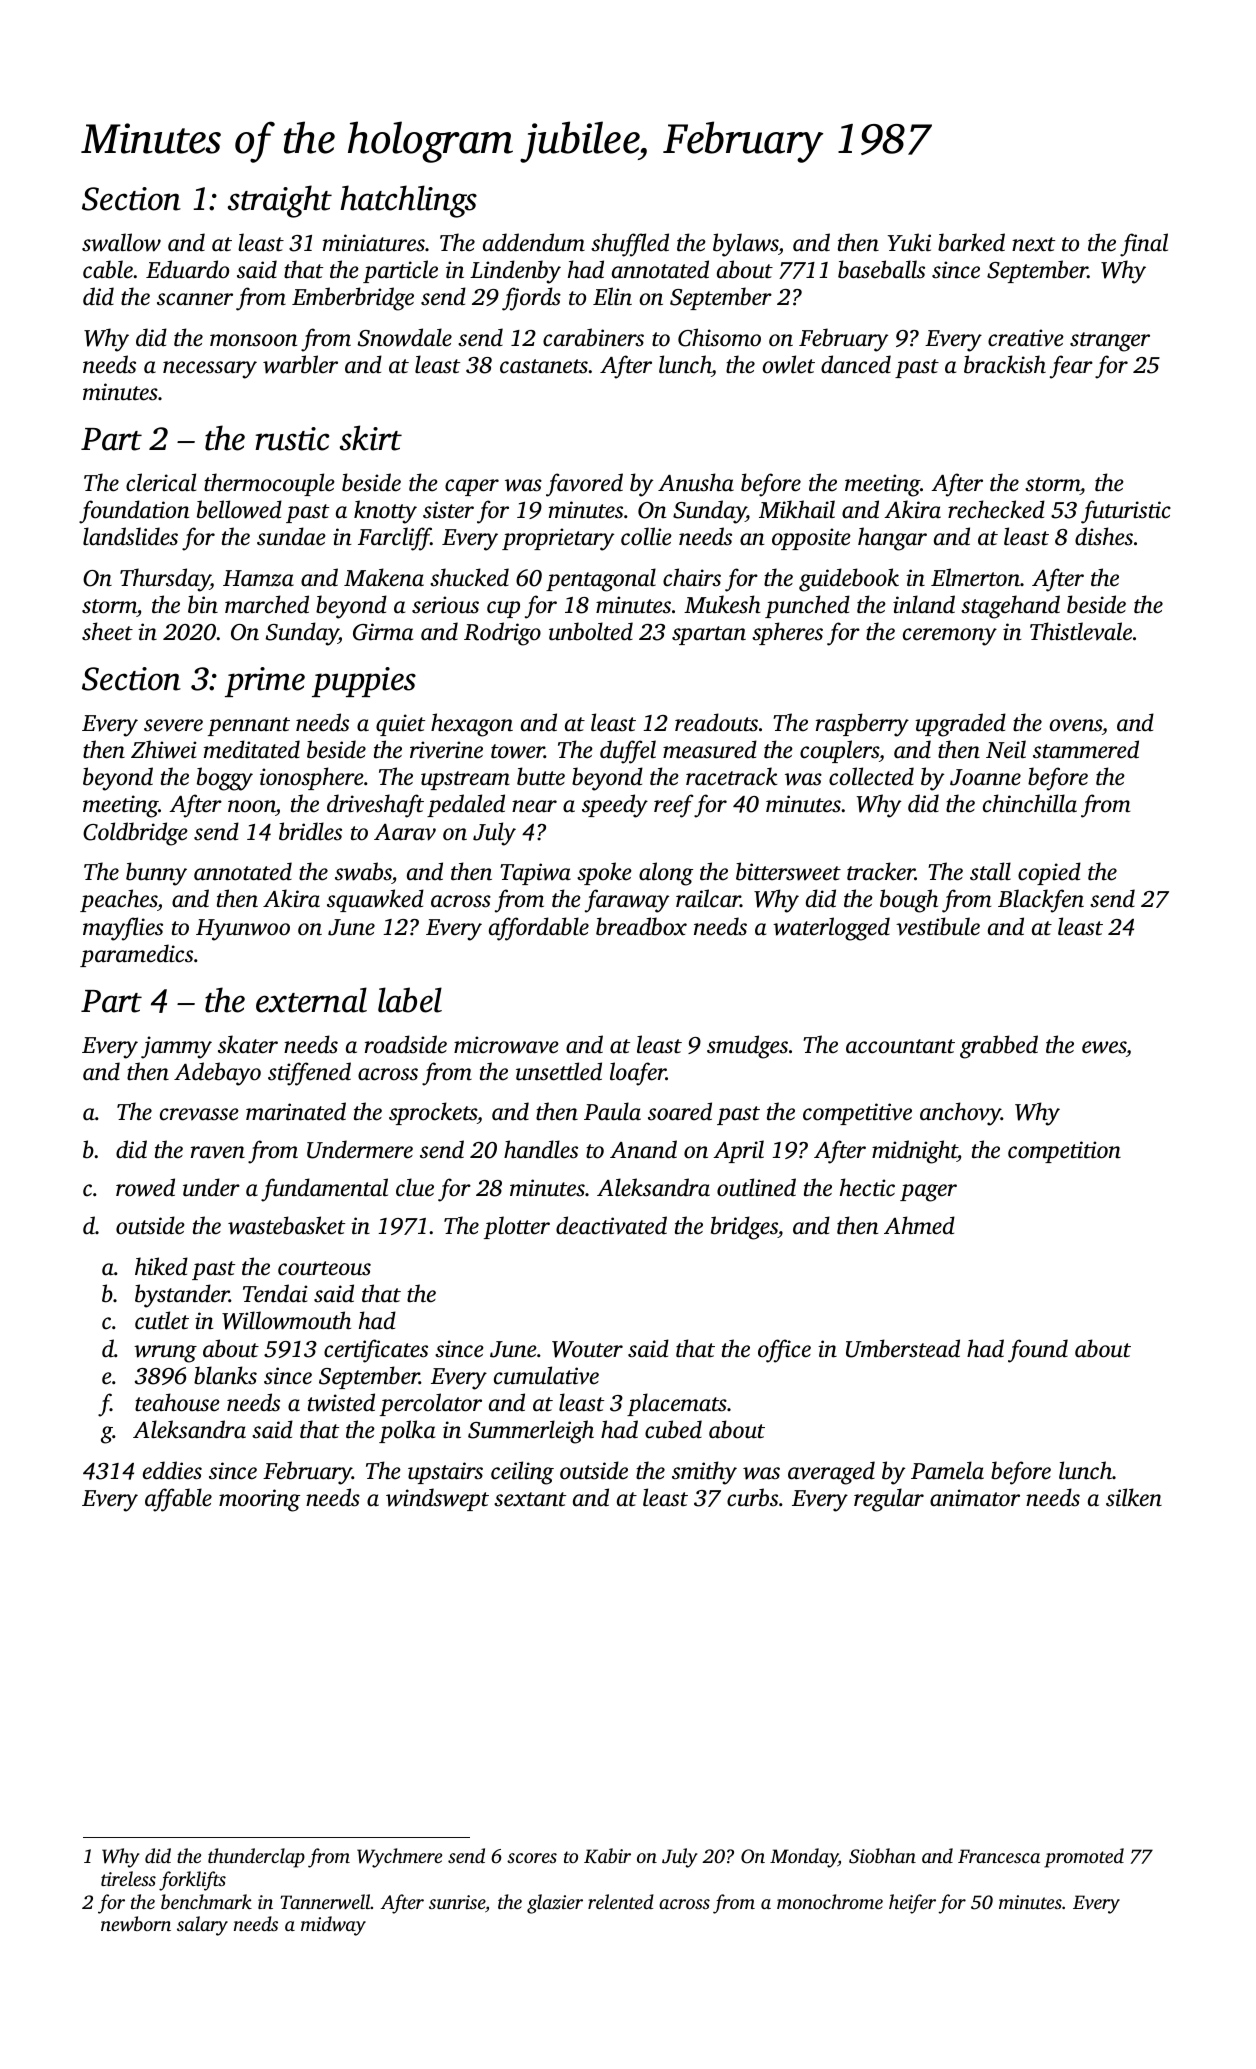 Image resolution: width=1256 pixels, height=2069 pixels. Describe the element at coordinates (534, 242) in the page. I see `addendum` at that location.
